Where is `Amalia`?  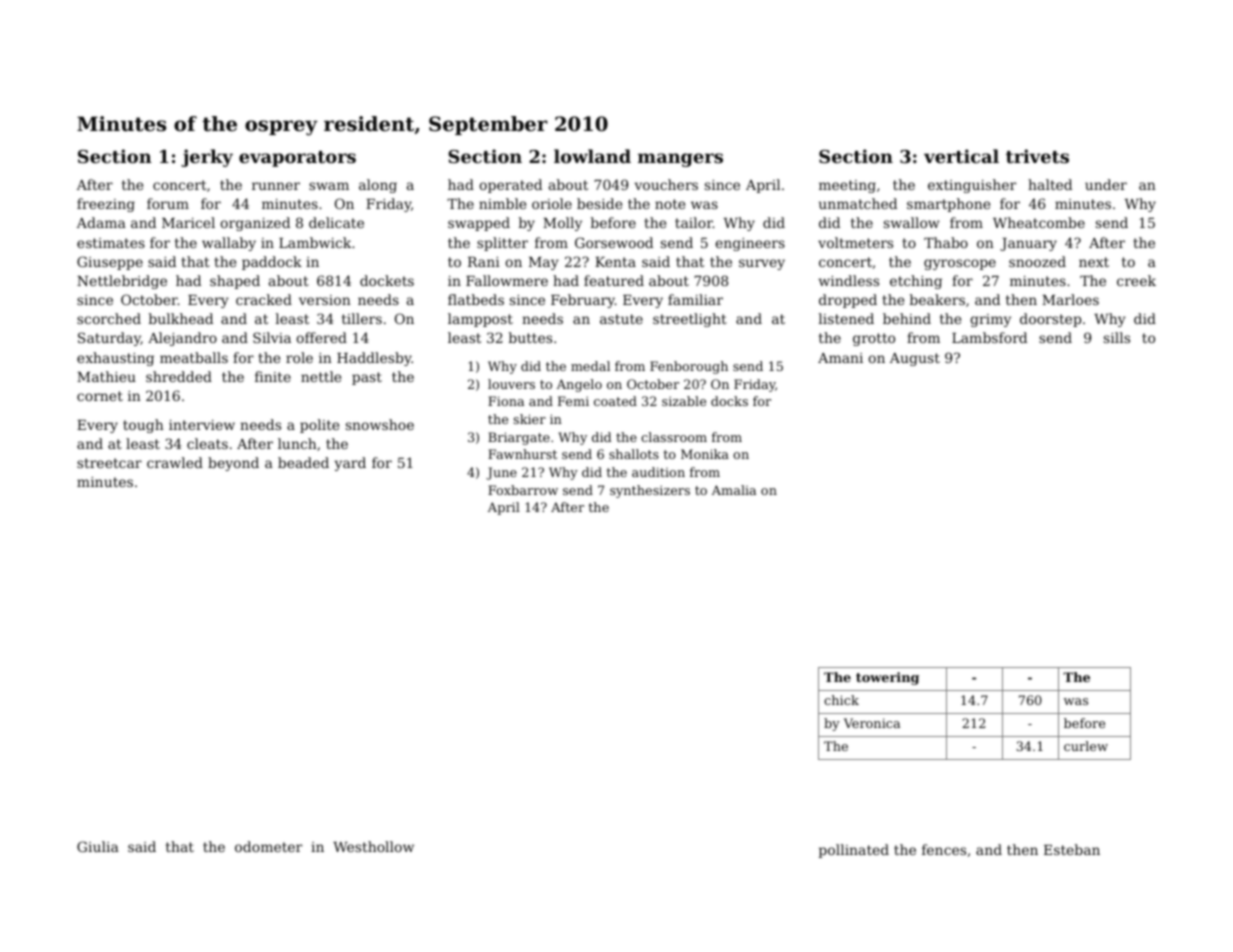 Amalia is located at coordinates (734, 490).
